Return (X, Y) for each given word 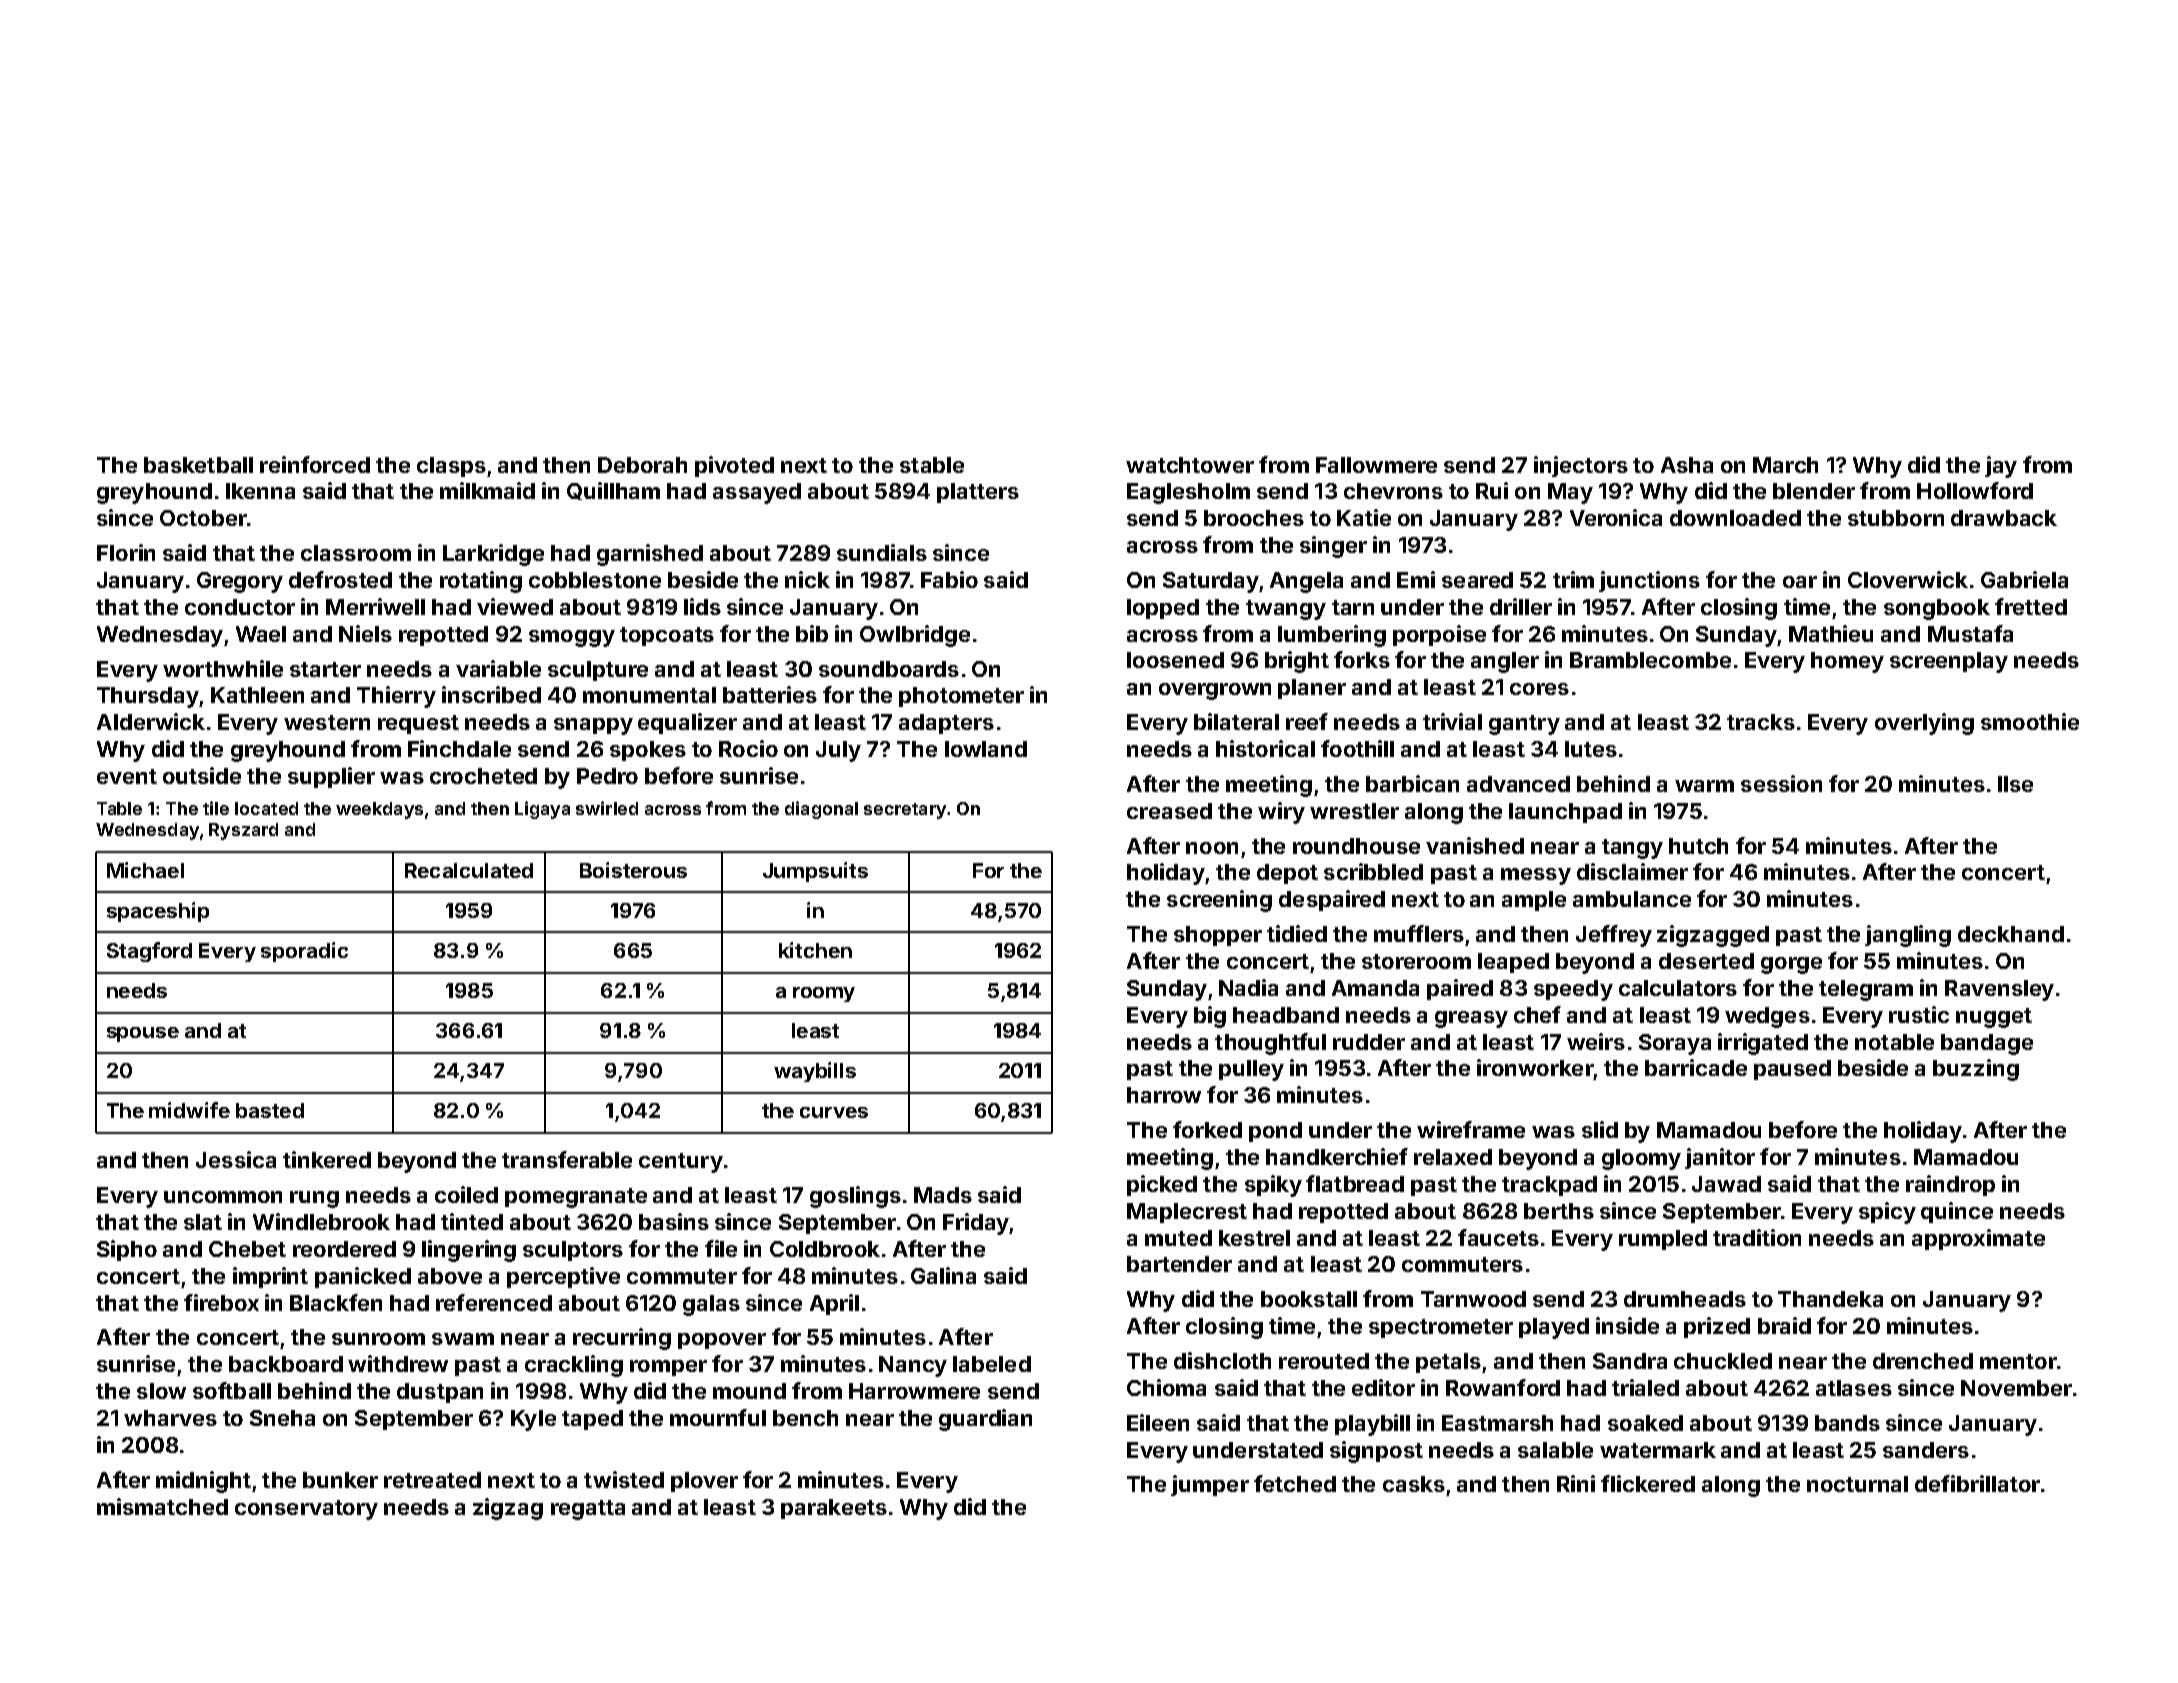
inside (1627, 1325)
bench (805, 1418)
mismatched (162, 1506)
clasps (451, 467)
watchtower (1190, 465)
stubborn (1896, 518)
